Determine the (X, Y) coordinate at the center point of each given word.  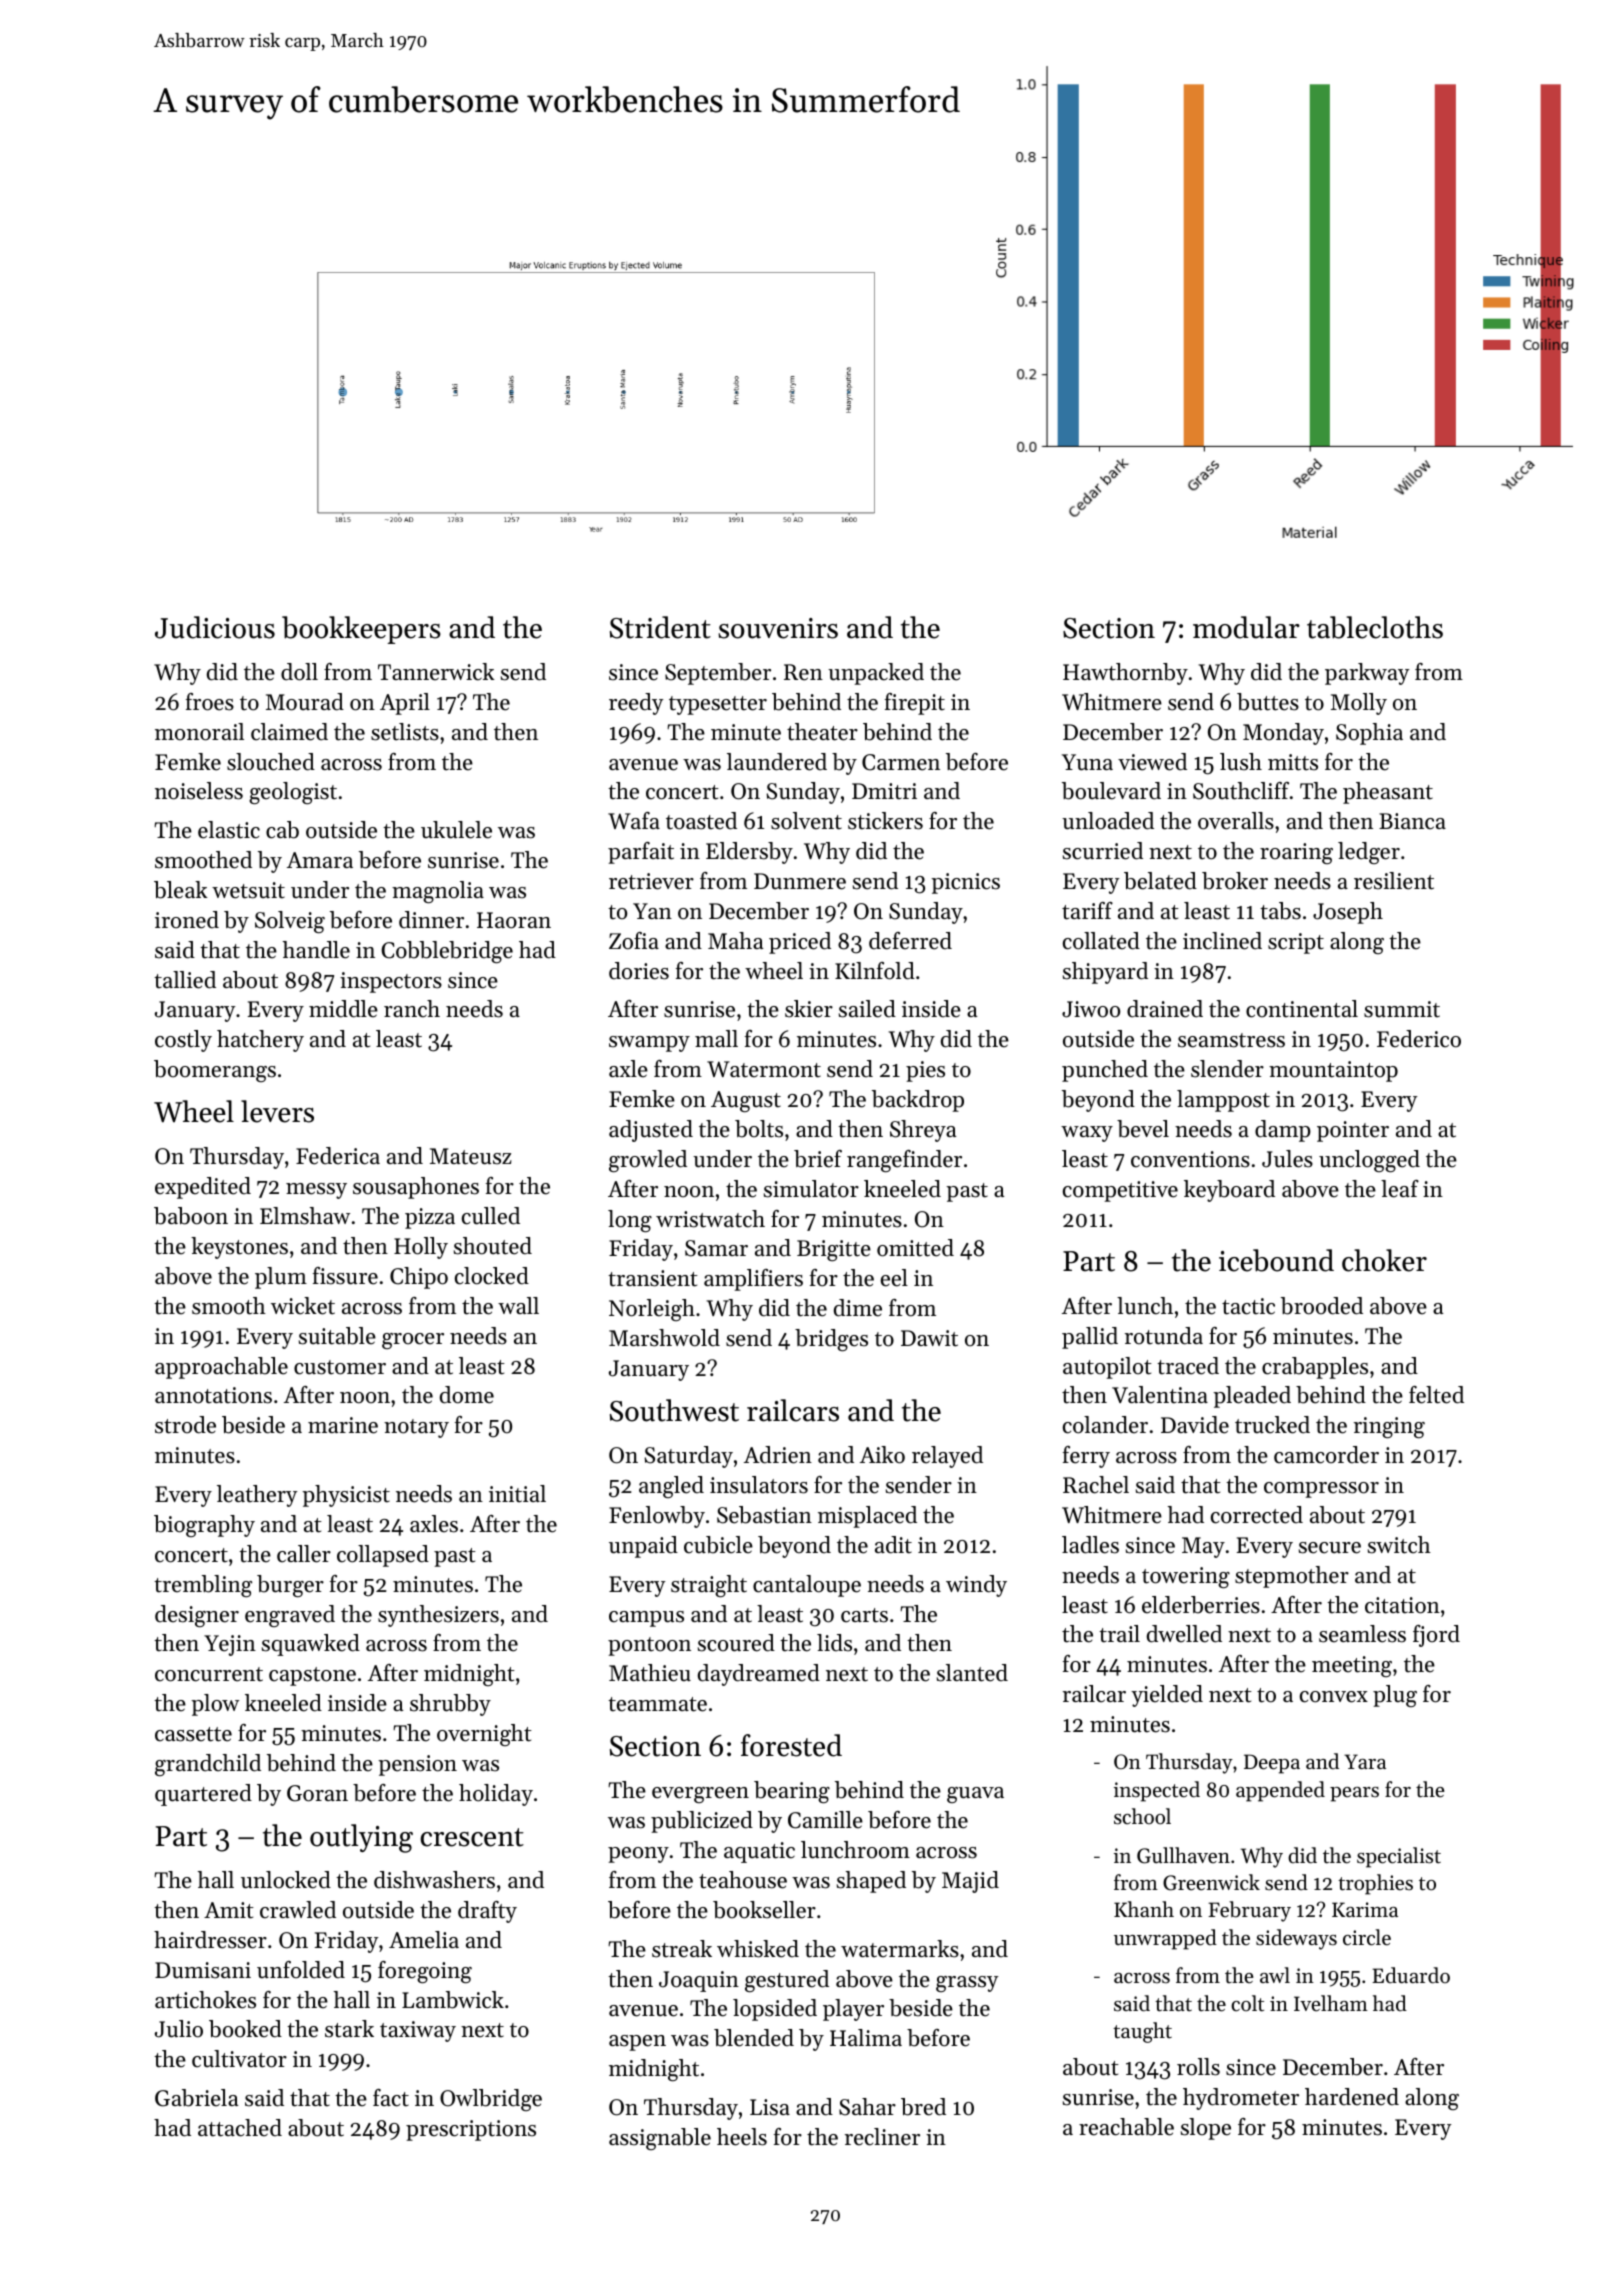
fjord (1436, 1636)
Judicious (215, 627)
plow (215, 1705)
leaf (1400, 1189)
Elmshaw (305, 1216)
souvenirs (778, 628)
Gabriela (197, 2098)
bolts (759, 1129)
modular (1246, 627)
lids (834, 1643)
